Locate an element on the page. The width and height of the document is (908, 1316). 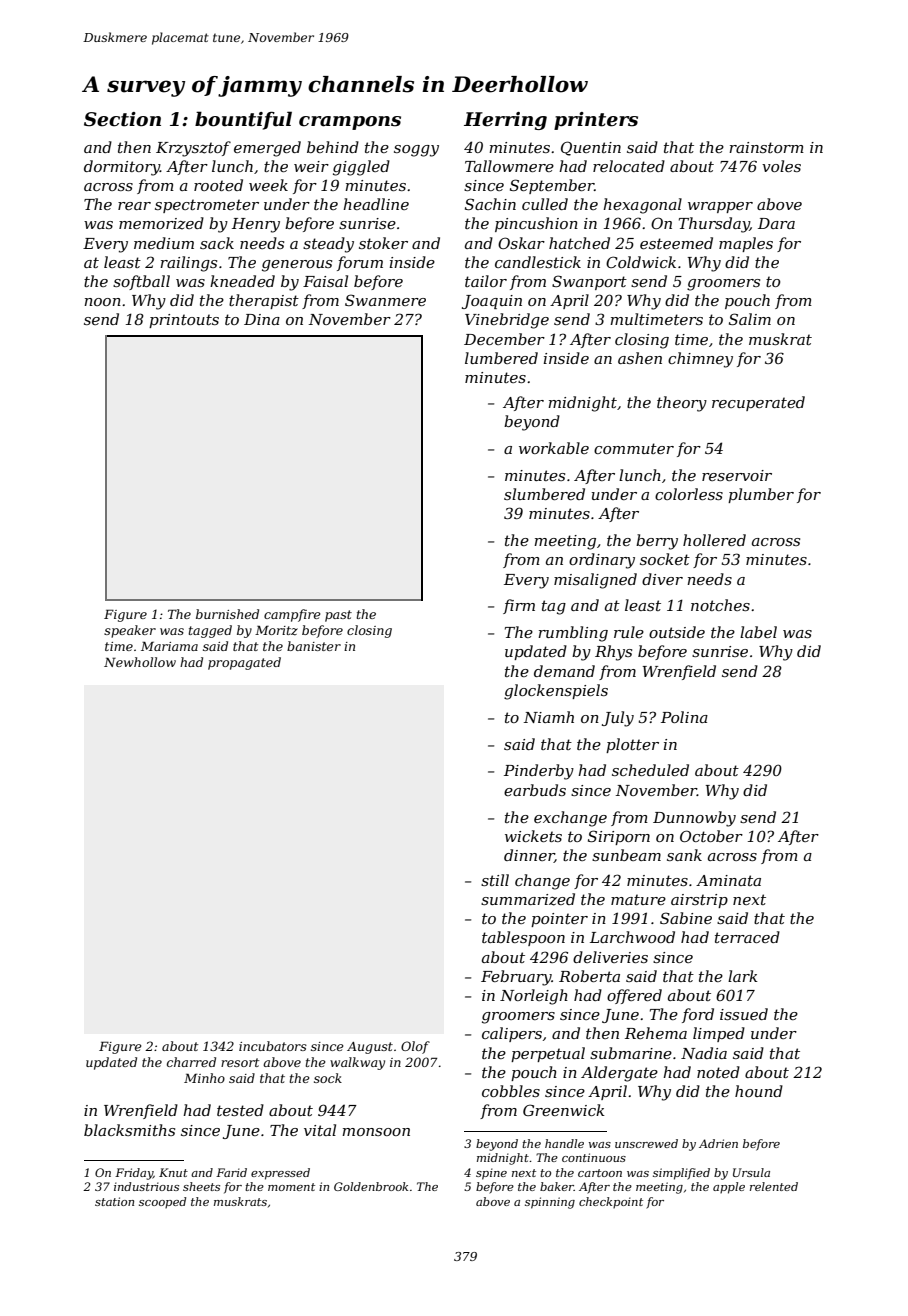
still is located at coordinates (495, 880).
